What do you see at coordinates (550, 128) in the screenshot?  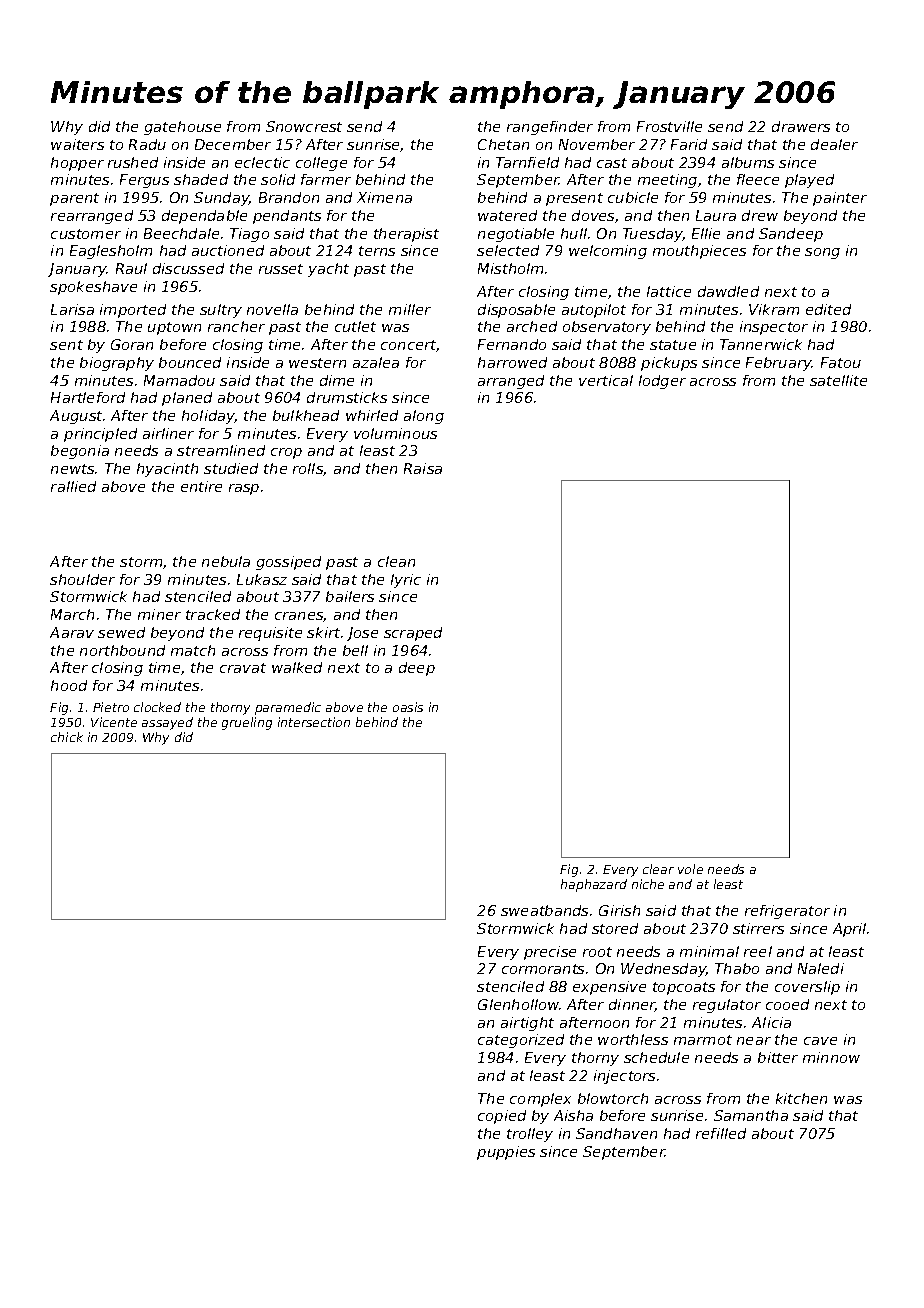 I see `rangefinder` at bounding box center [550, 128].
